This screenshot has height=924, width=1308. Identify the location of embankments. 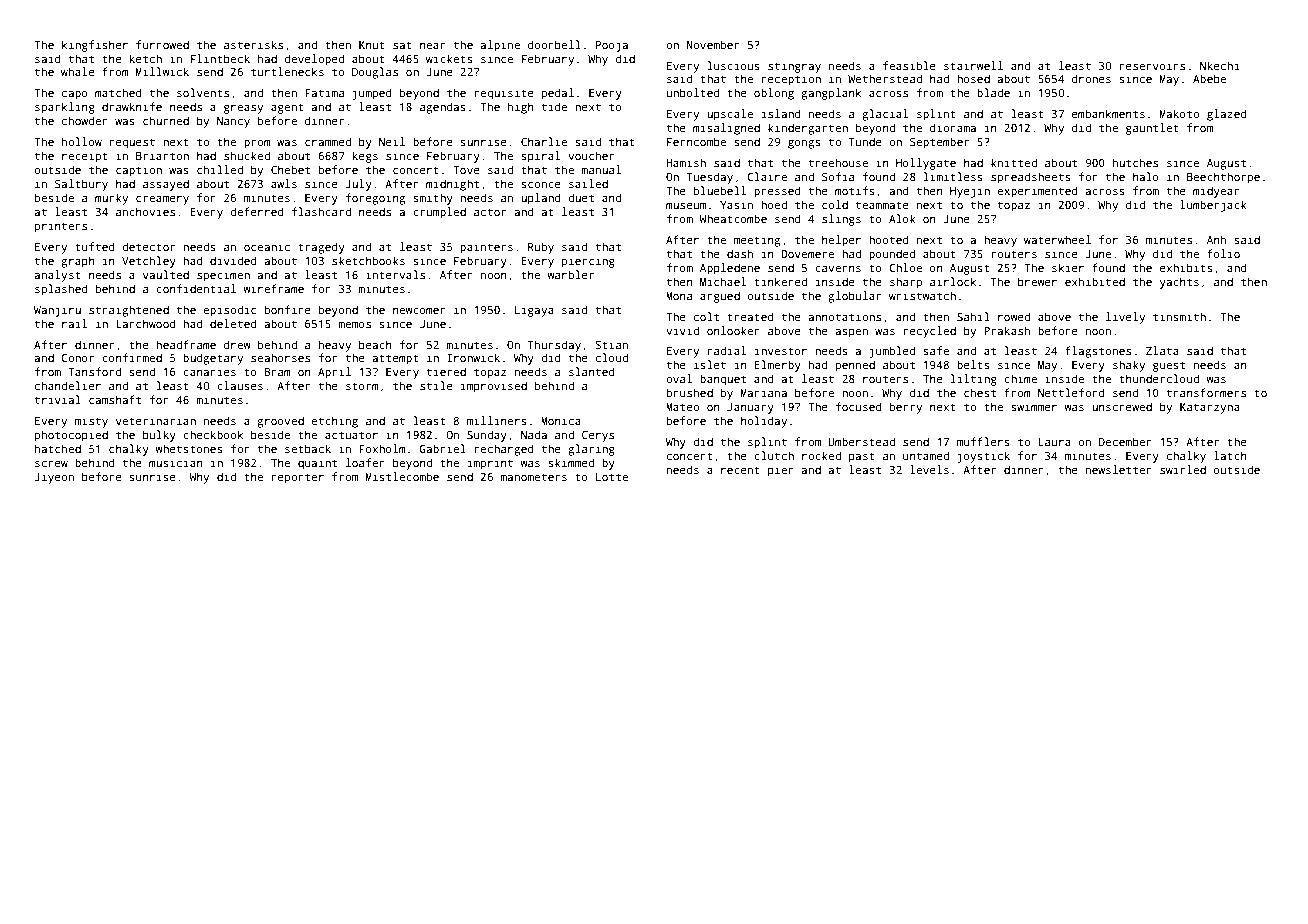
(1108, 113).
